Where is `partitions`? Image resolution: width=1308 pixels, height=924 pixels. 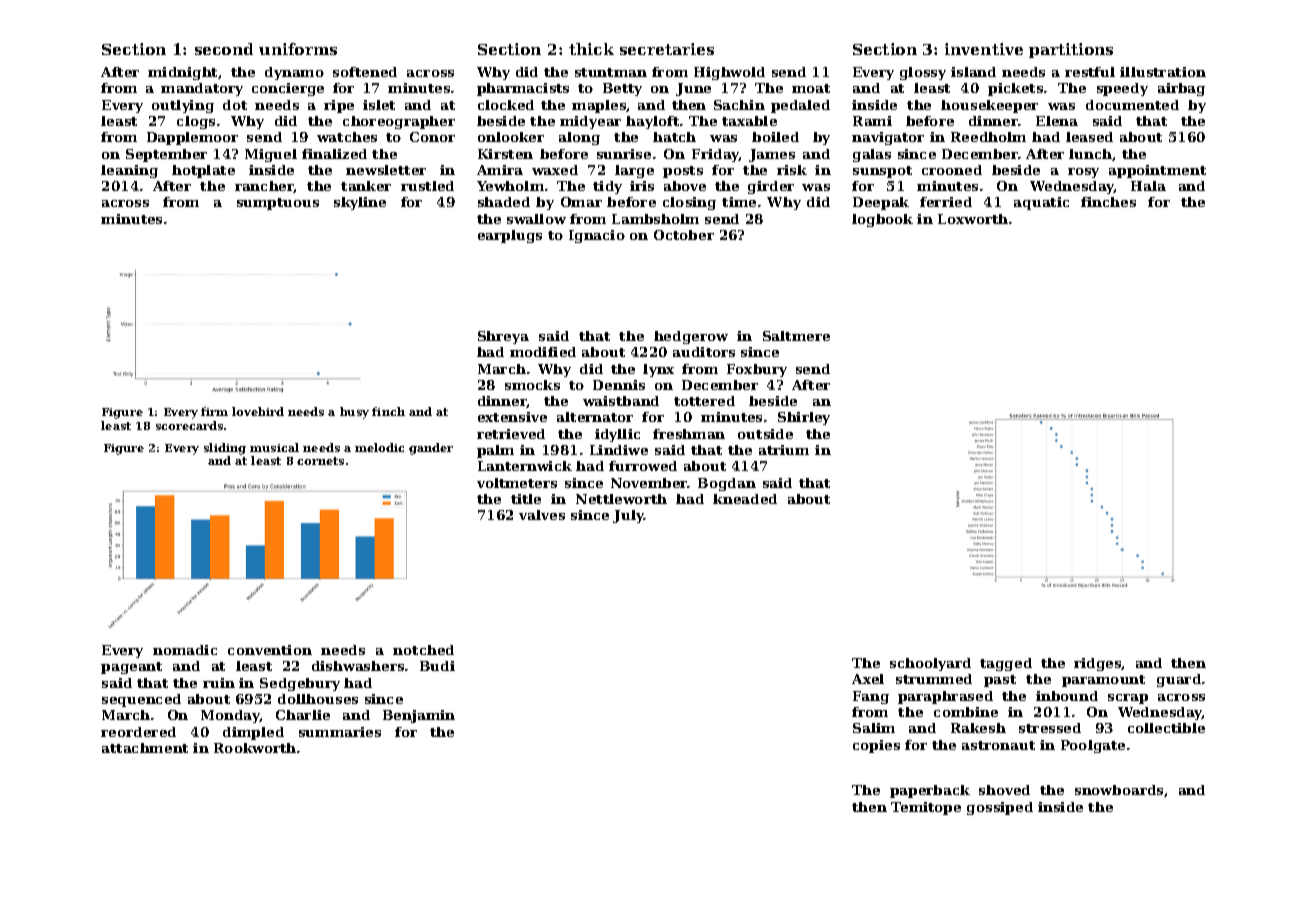 partitions is located at coordinates (1071, 50).
